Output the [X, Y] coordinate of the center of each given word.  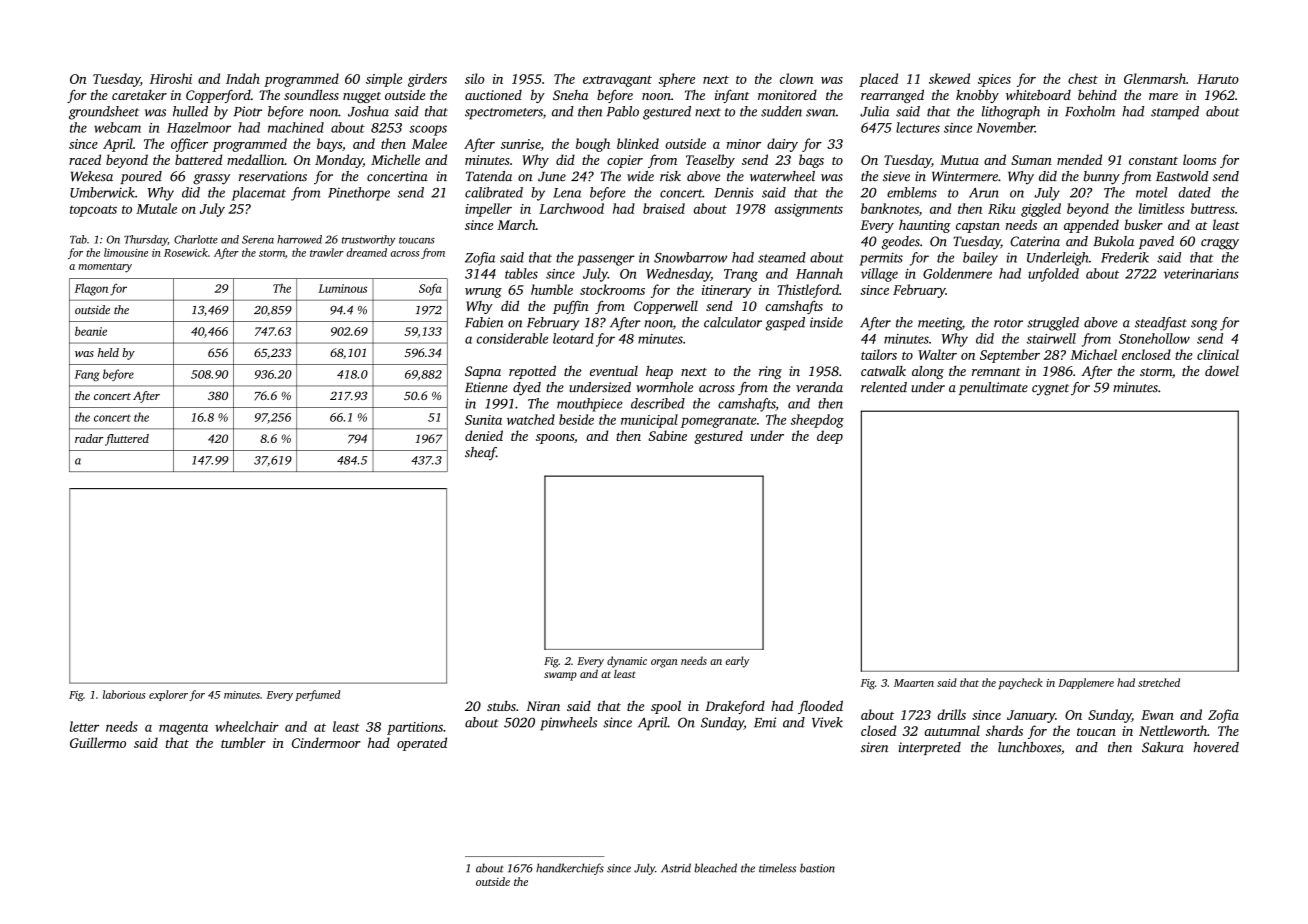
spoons [555, 439]
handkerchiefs [570, 869]
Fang [87, 376]
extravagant [617, 81]
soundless [311, 95]
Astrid [676, 868]
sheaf [480, 453]
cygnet [1050, 390]
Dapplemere [1086, 683]
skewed [949, 78]
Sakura [1163, 747]
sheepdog [817, 421]
